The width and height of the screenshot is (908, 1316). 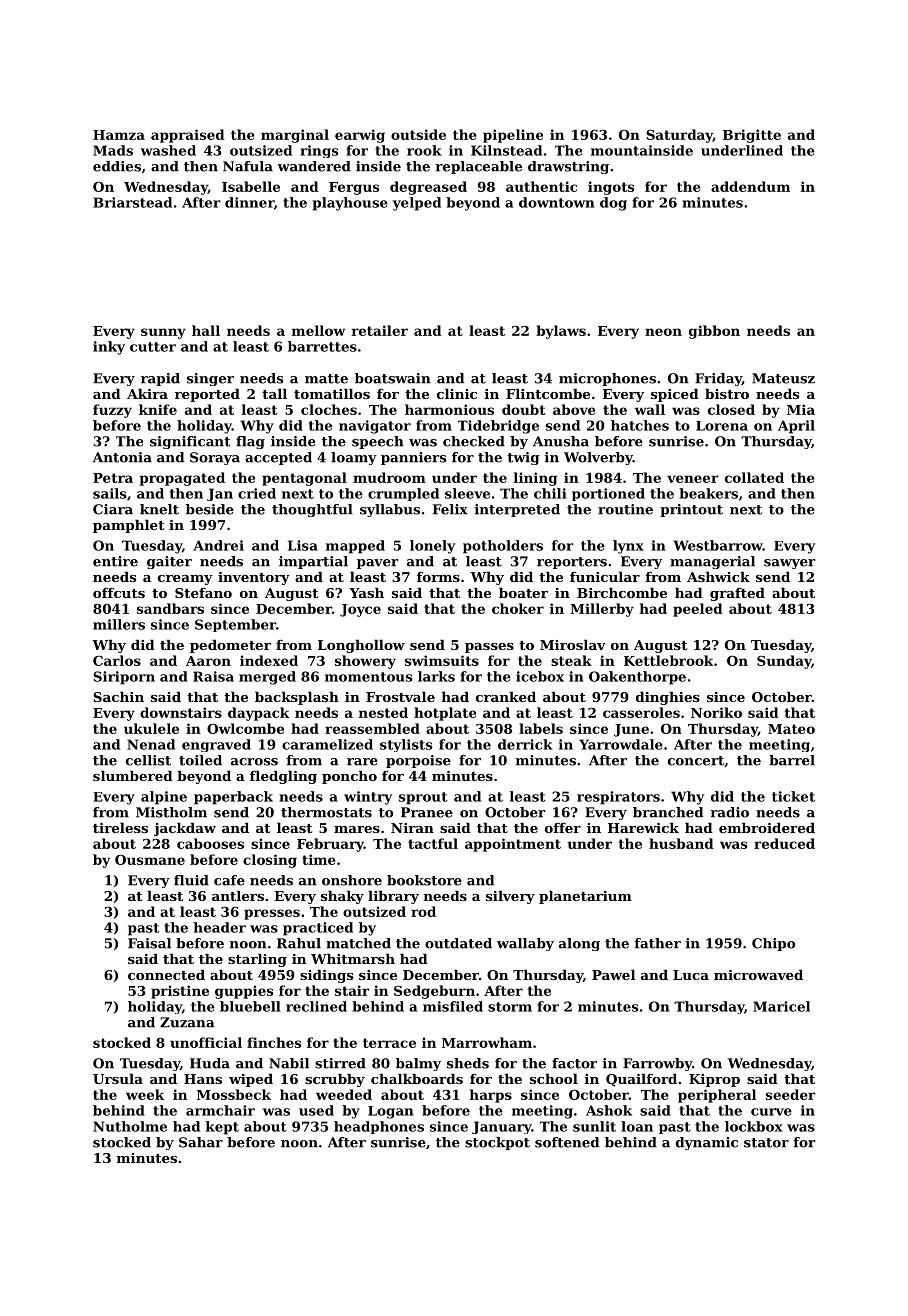 What do you see at coordinates (513, 845) in the screenshot?
I see `appointment` at bounding box center [513, 845].
